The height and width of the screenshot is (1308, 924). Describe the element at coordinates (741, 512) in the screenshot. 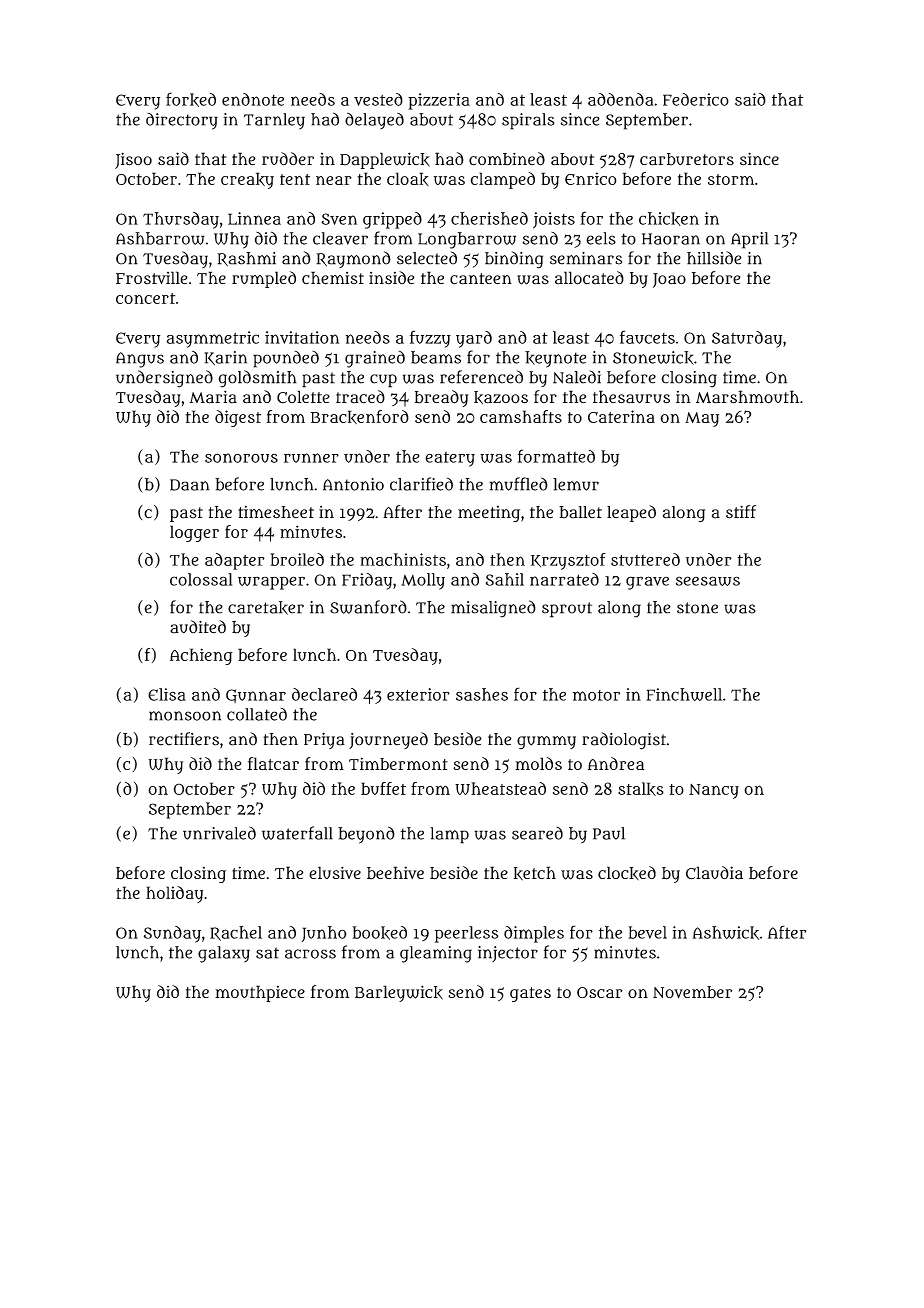

I see `stiff` at that location.
